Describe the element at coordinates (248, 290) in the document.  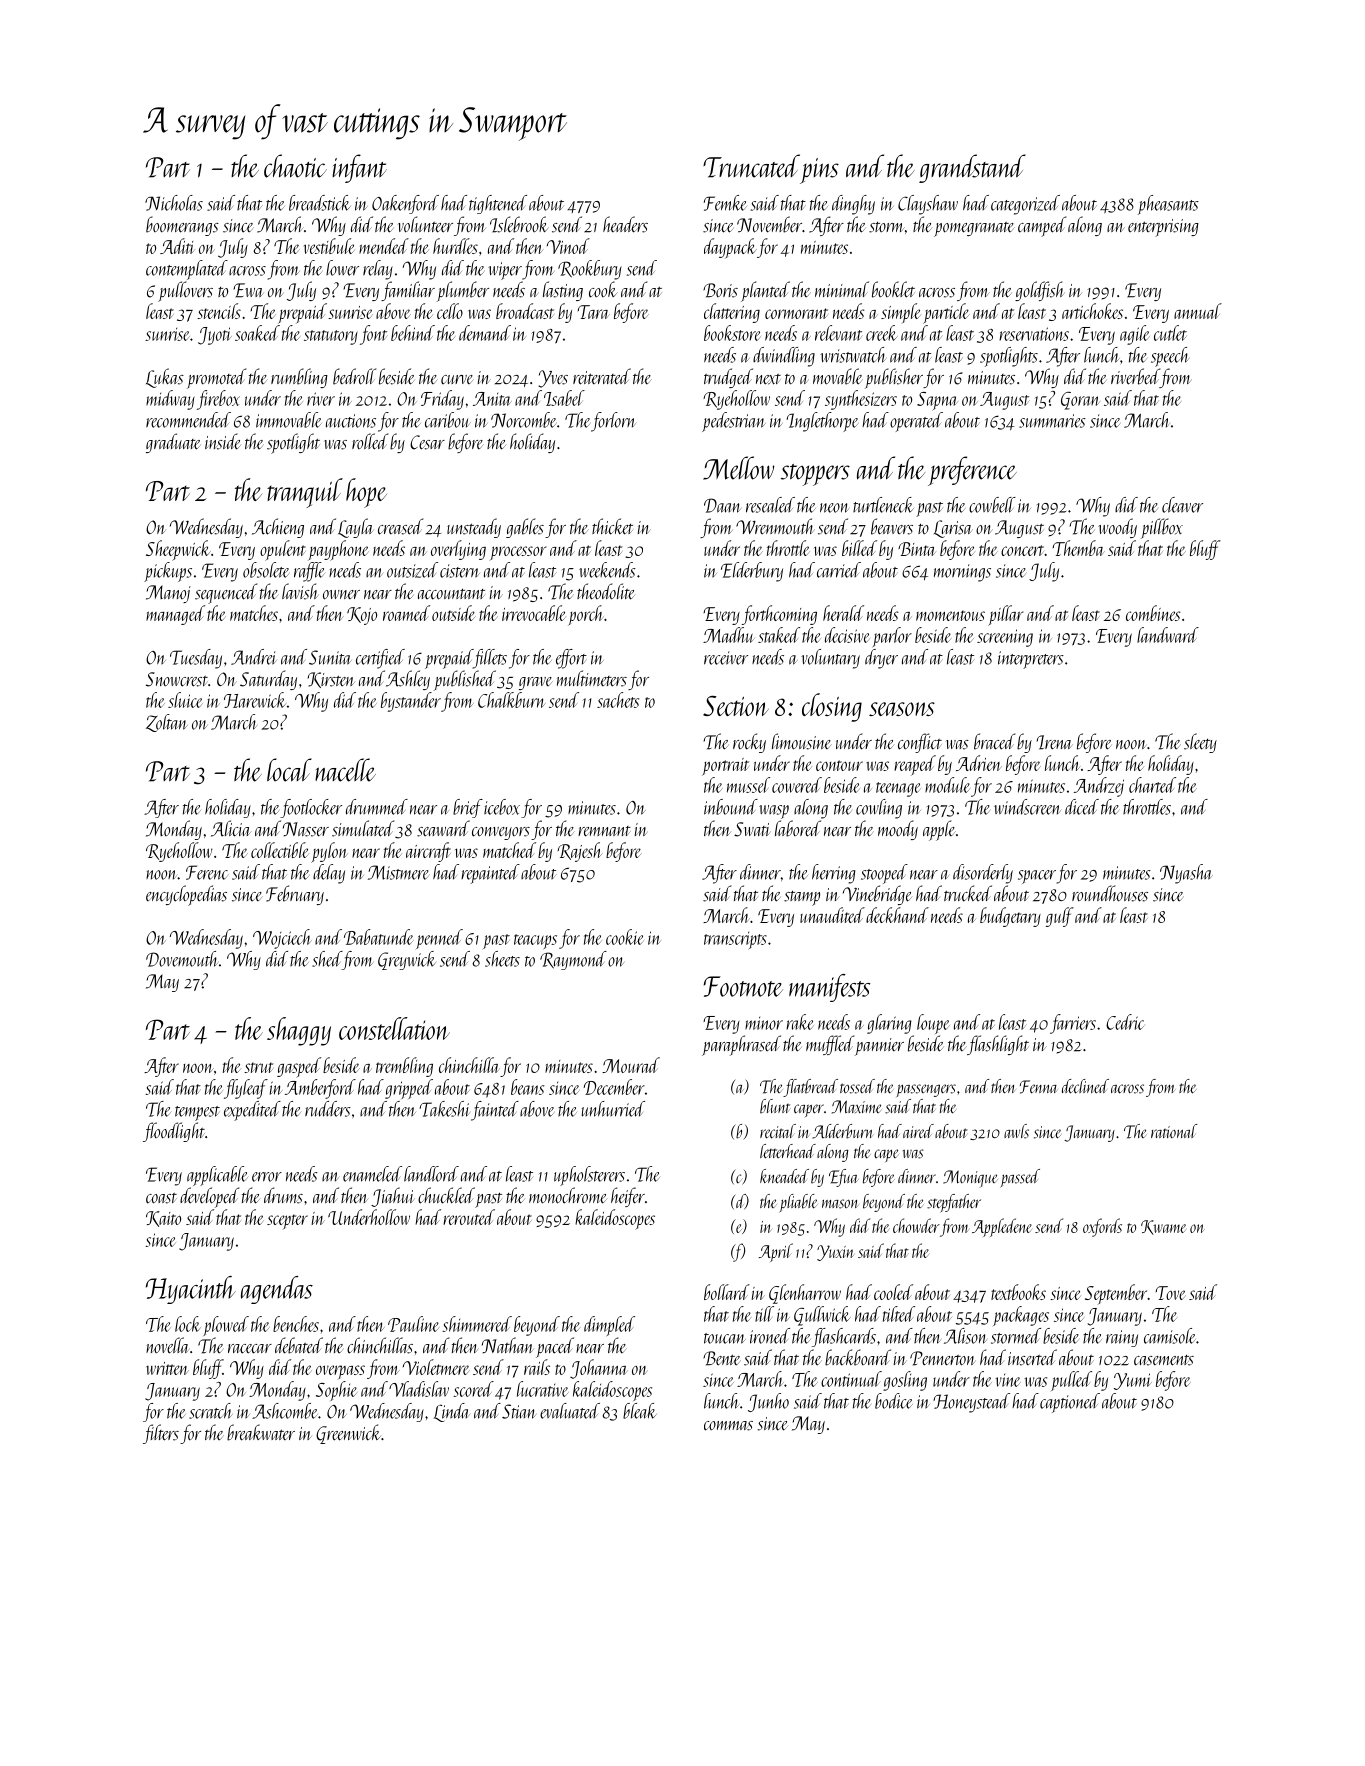
I see `Ewa` at that location.
